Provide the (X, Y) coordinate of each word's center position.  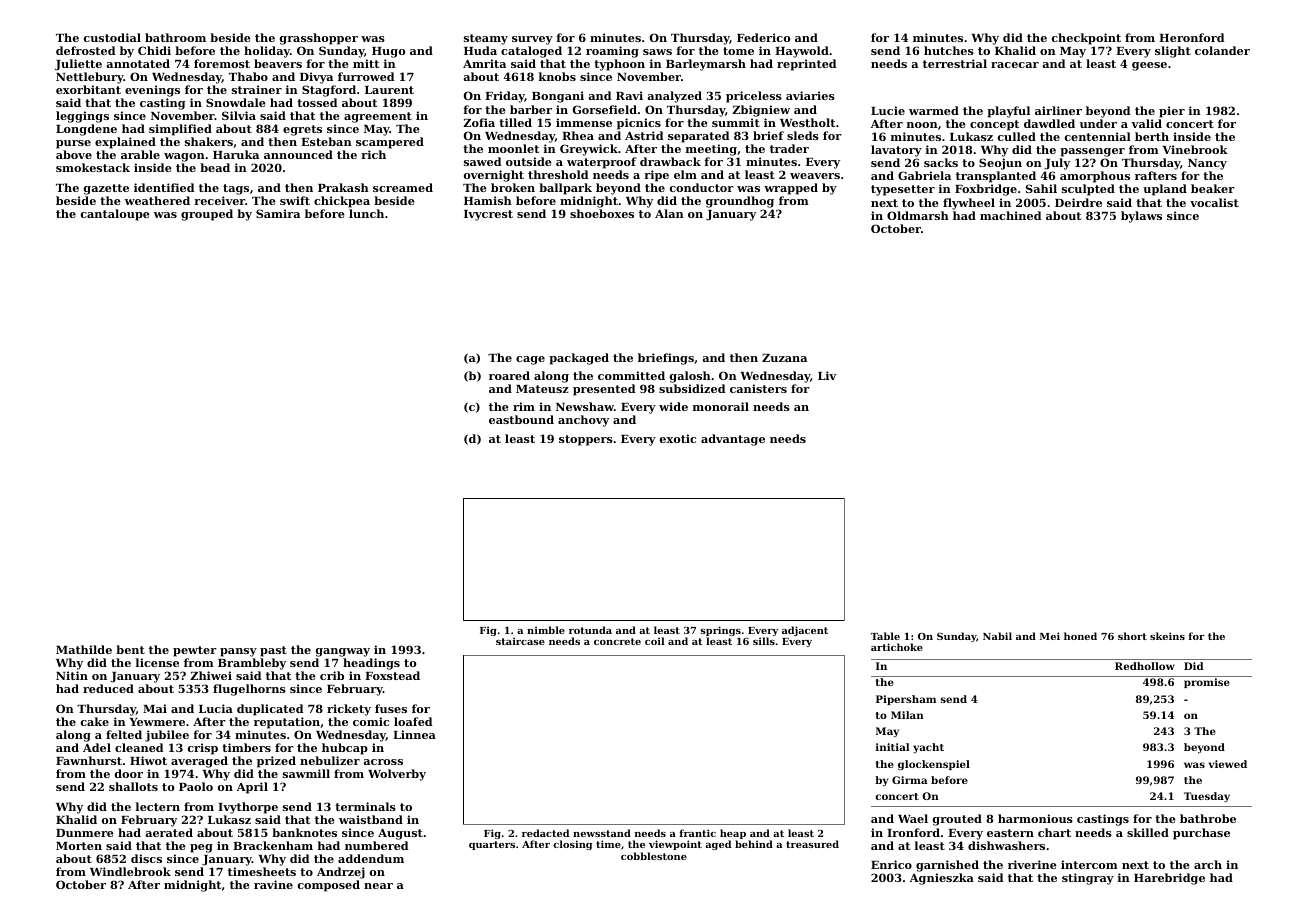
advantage (733, 440)
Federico (763, 37)
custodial (112, 37)
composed (329, 886)
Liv (827, 375)
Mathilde (84, 649)
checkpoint (1086, 39)
